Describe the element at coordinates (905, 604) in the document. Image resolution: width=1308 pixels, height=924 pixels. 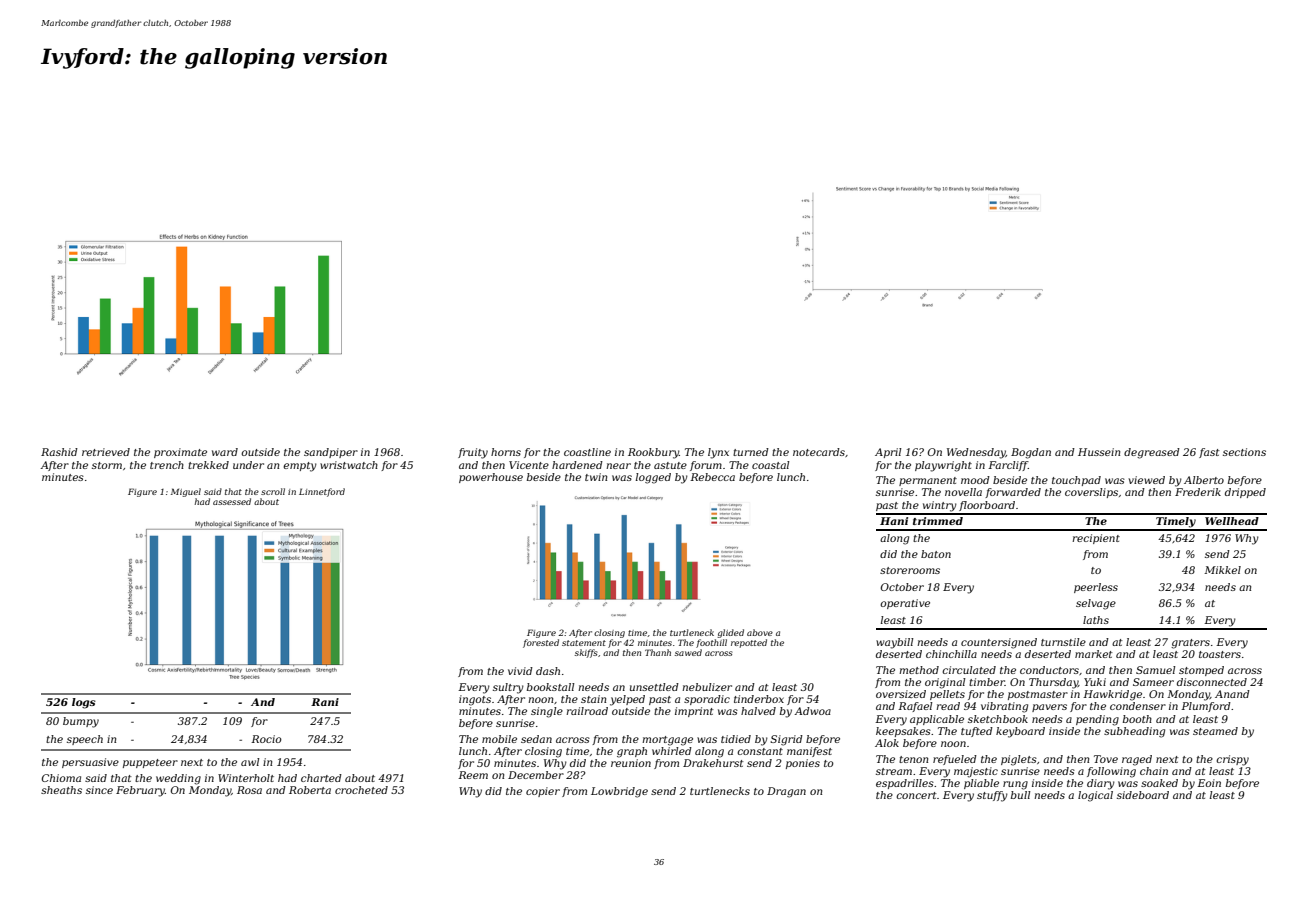
I see `operative` at that location.
